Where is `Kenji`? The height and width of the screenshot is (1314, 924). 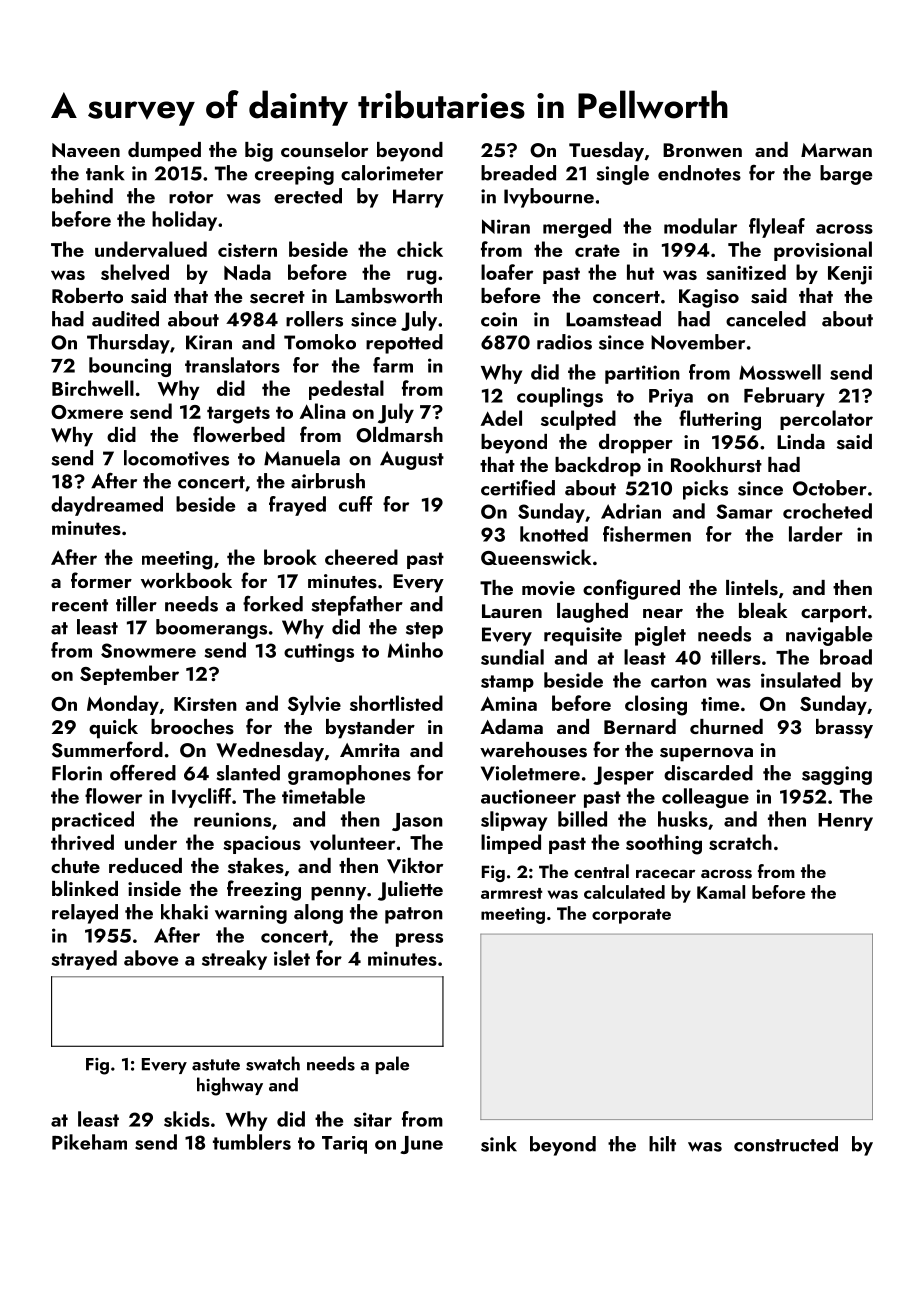 Kenji is located at coordinates (850, 275).
